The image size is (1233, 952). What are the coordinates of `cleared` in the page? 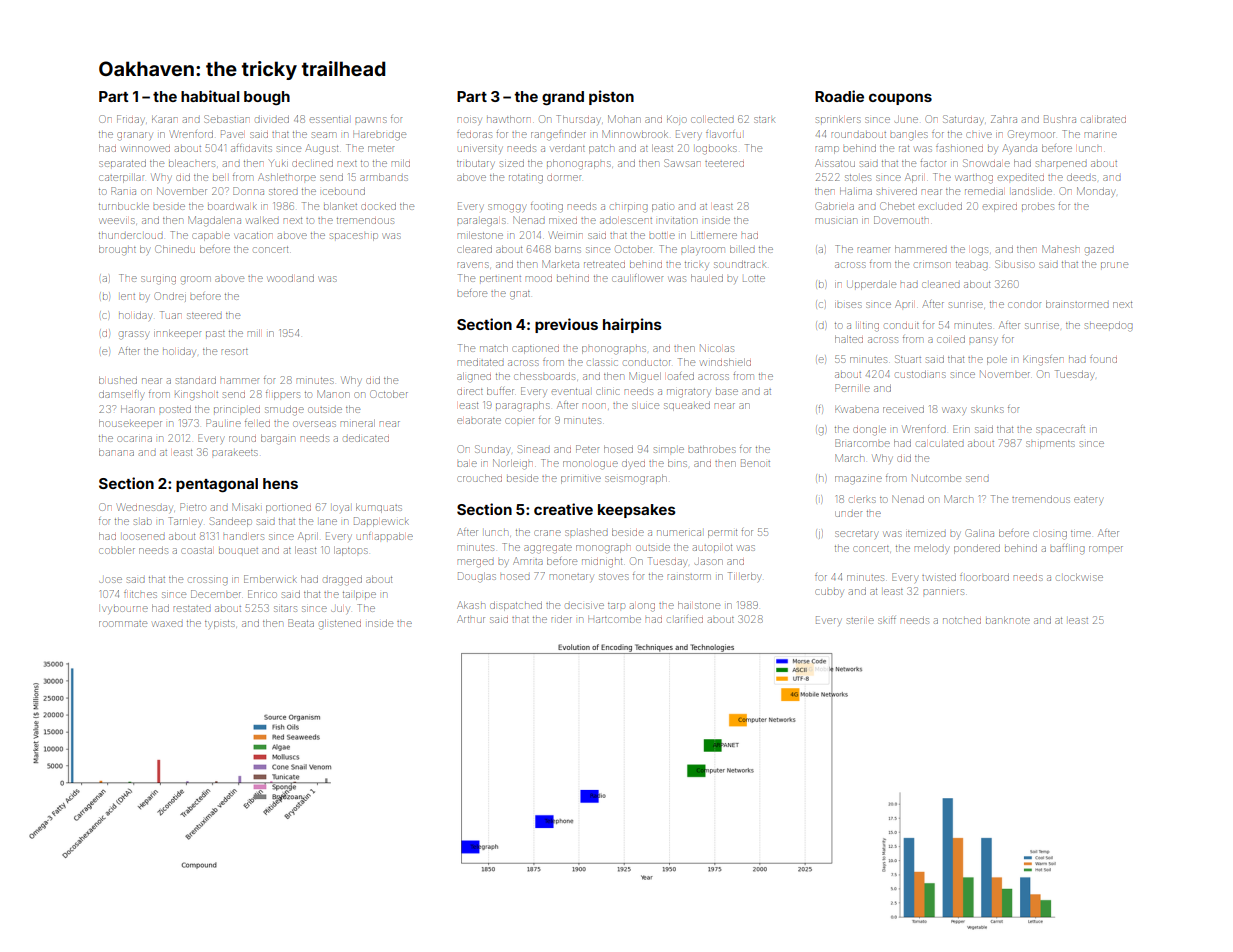 It's located at (474, 249).
